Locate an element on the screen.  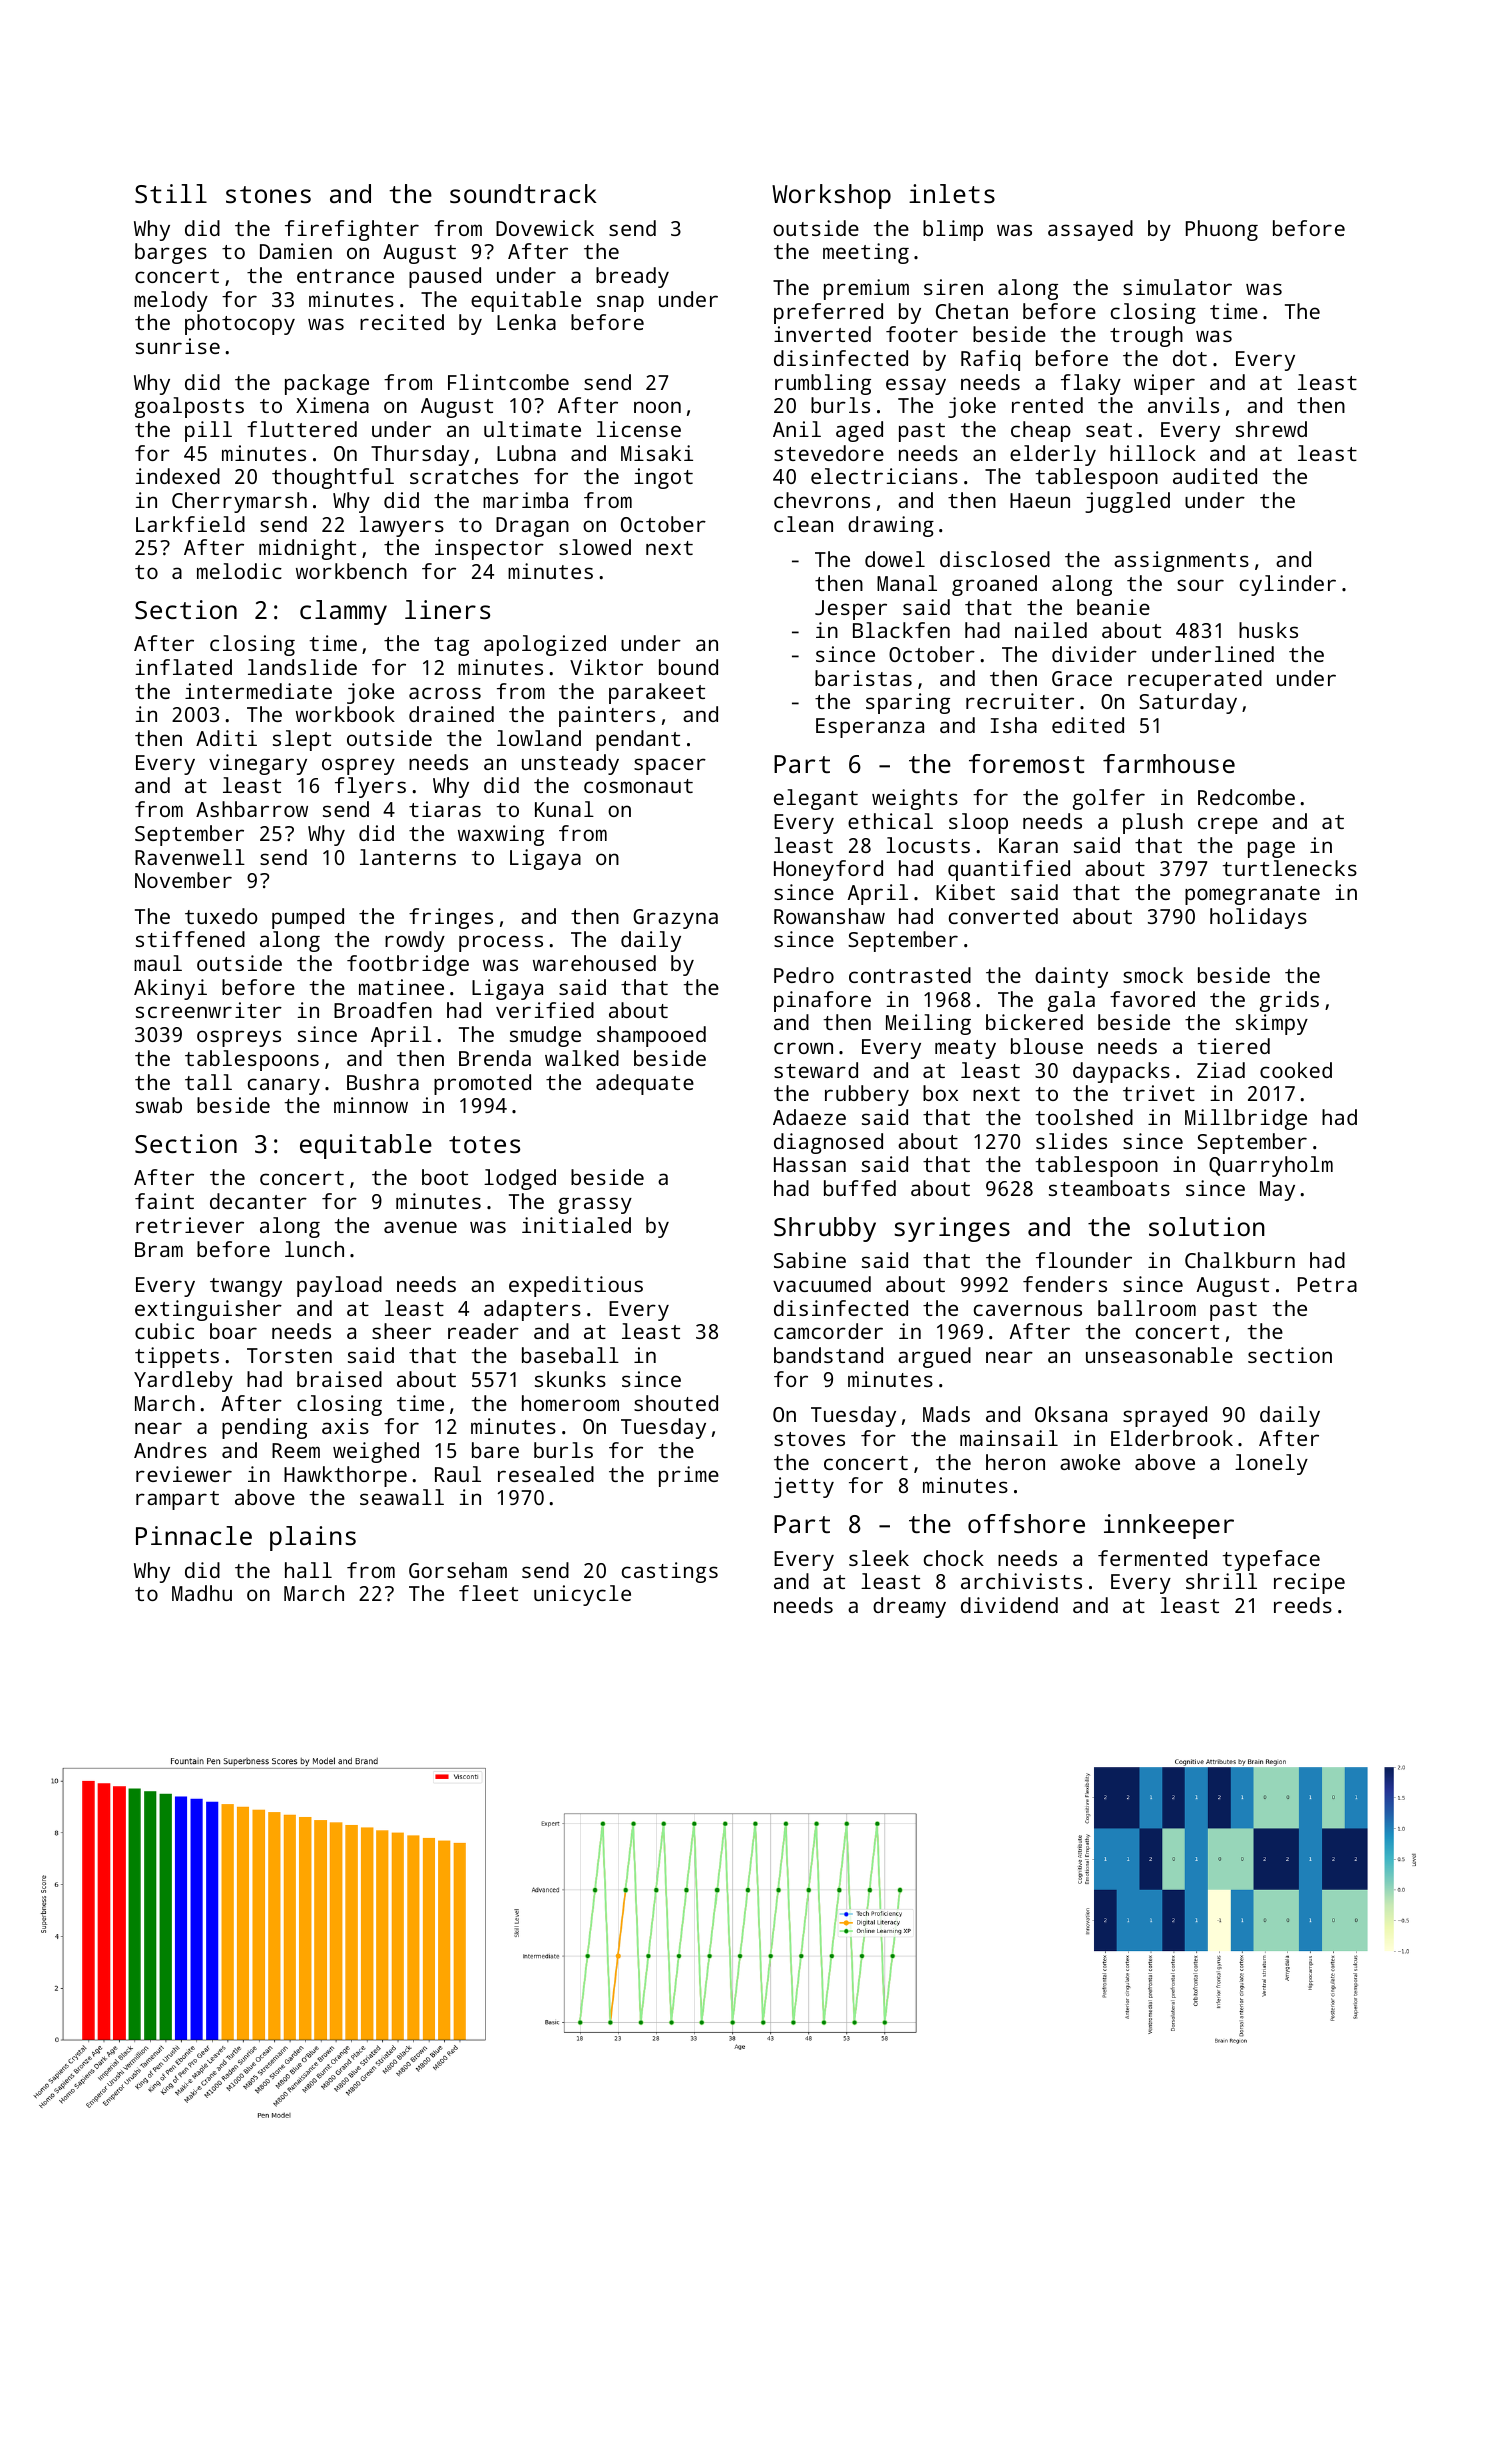
Workshop is located at coordinates (831, 196).
